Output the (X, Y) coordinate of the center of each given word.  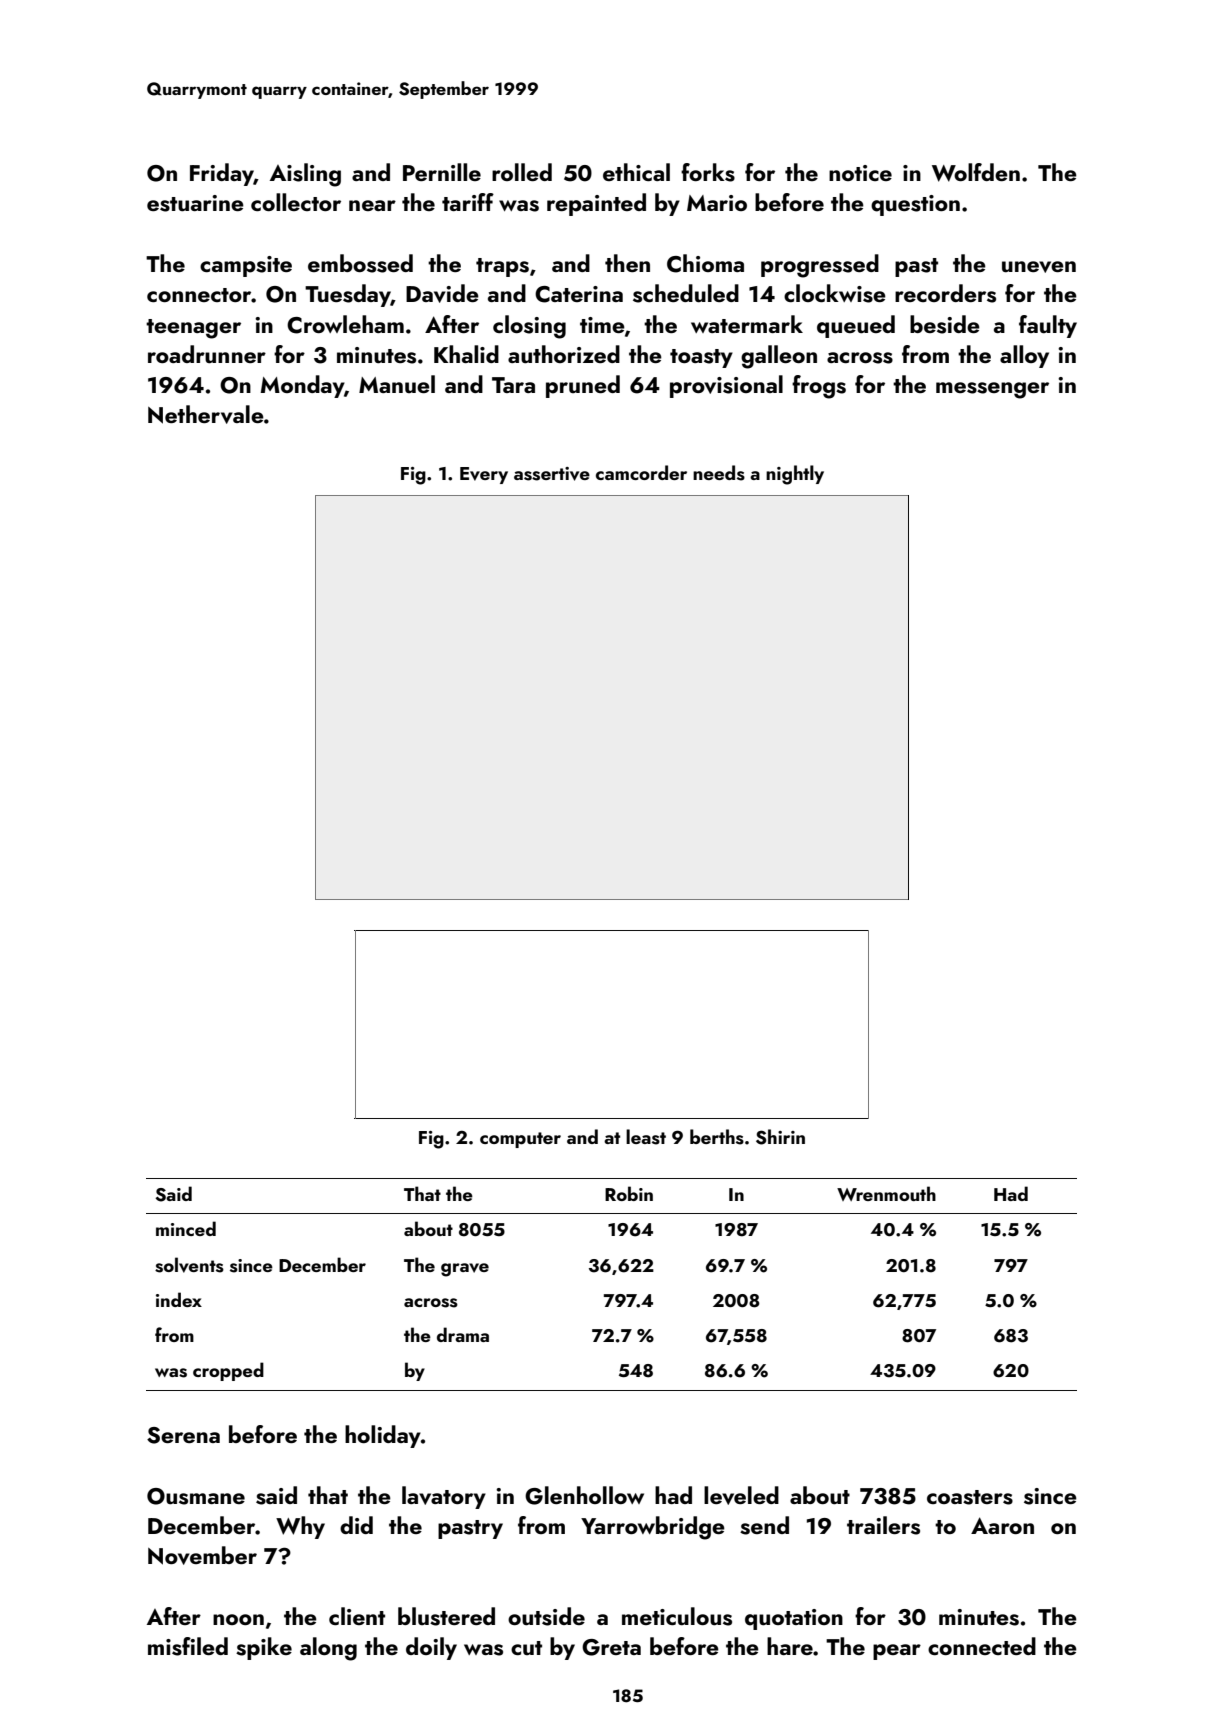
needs (719, 473)
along (328, 1649)
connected (982, 1646)
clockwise (835, 293)
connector (199, 295)
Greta (611, 1647)
